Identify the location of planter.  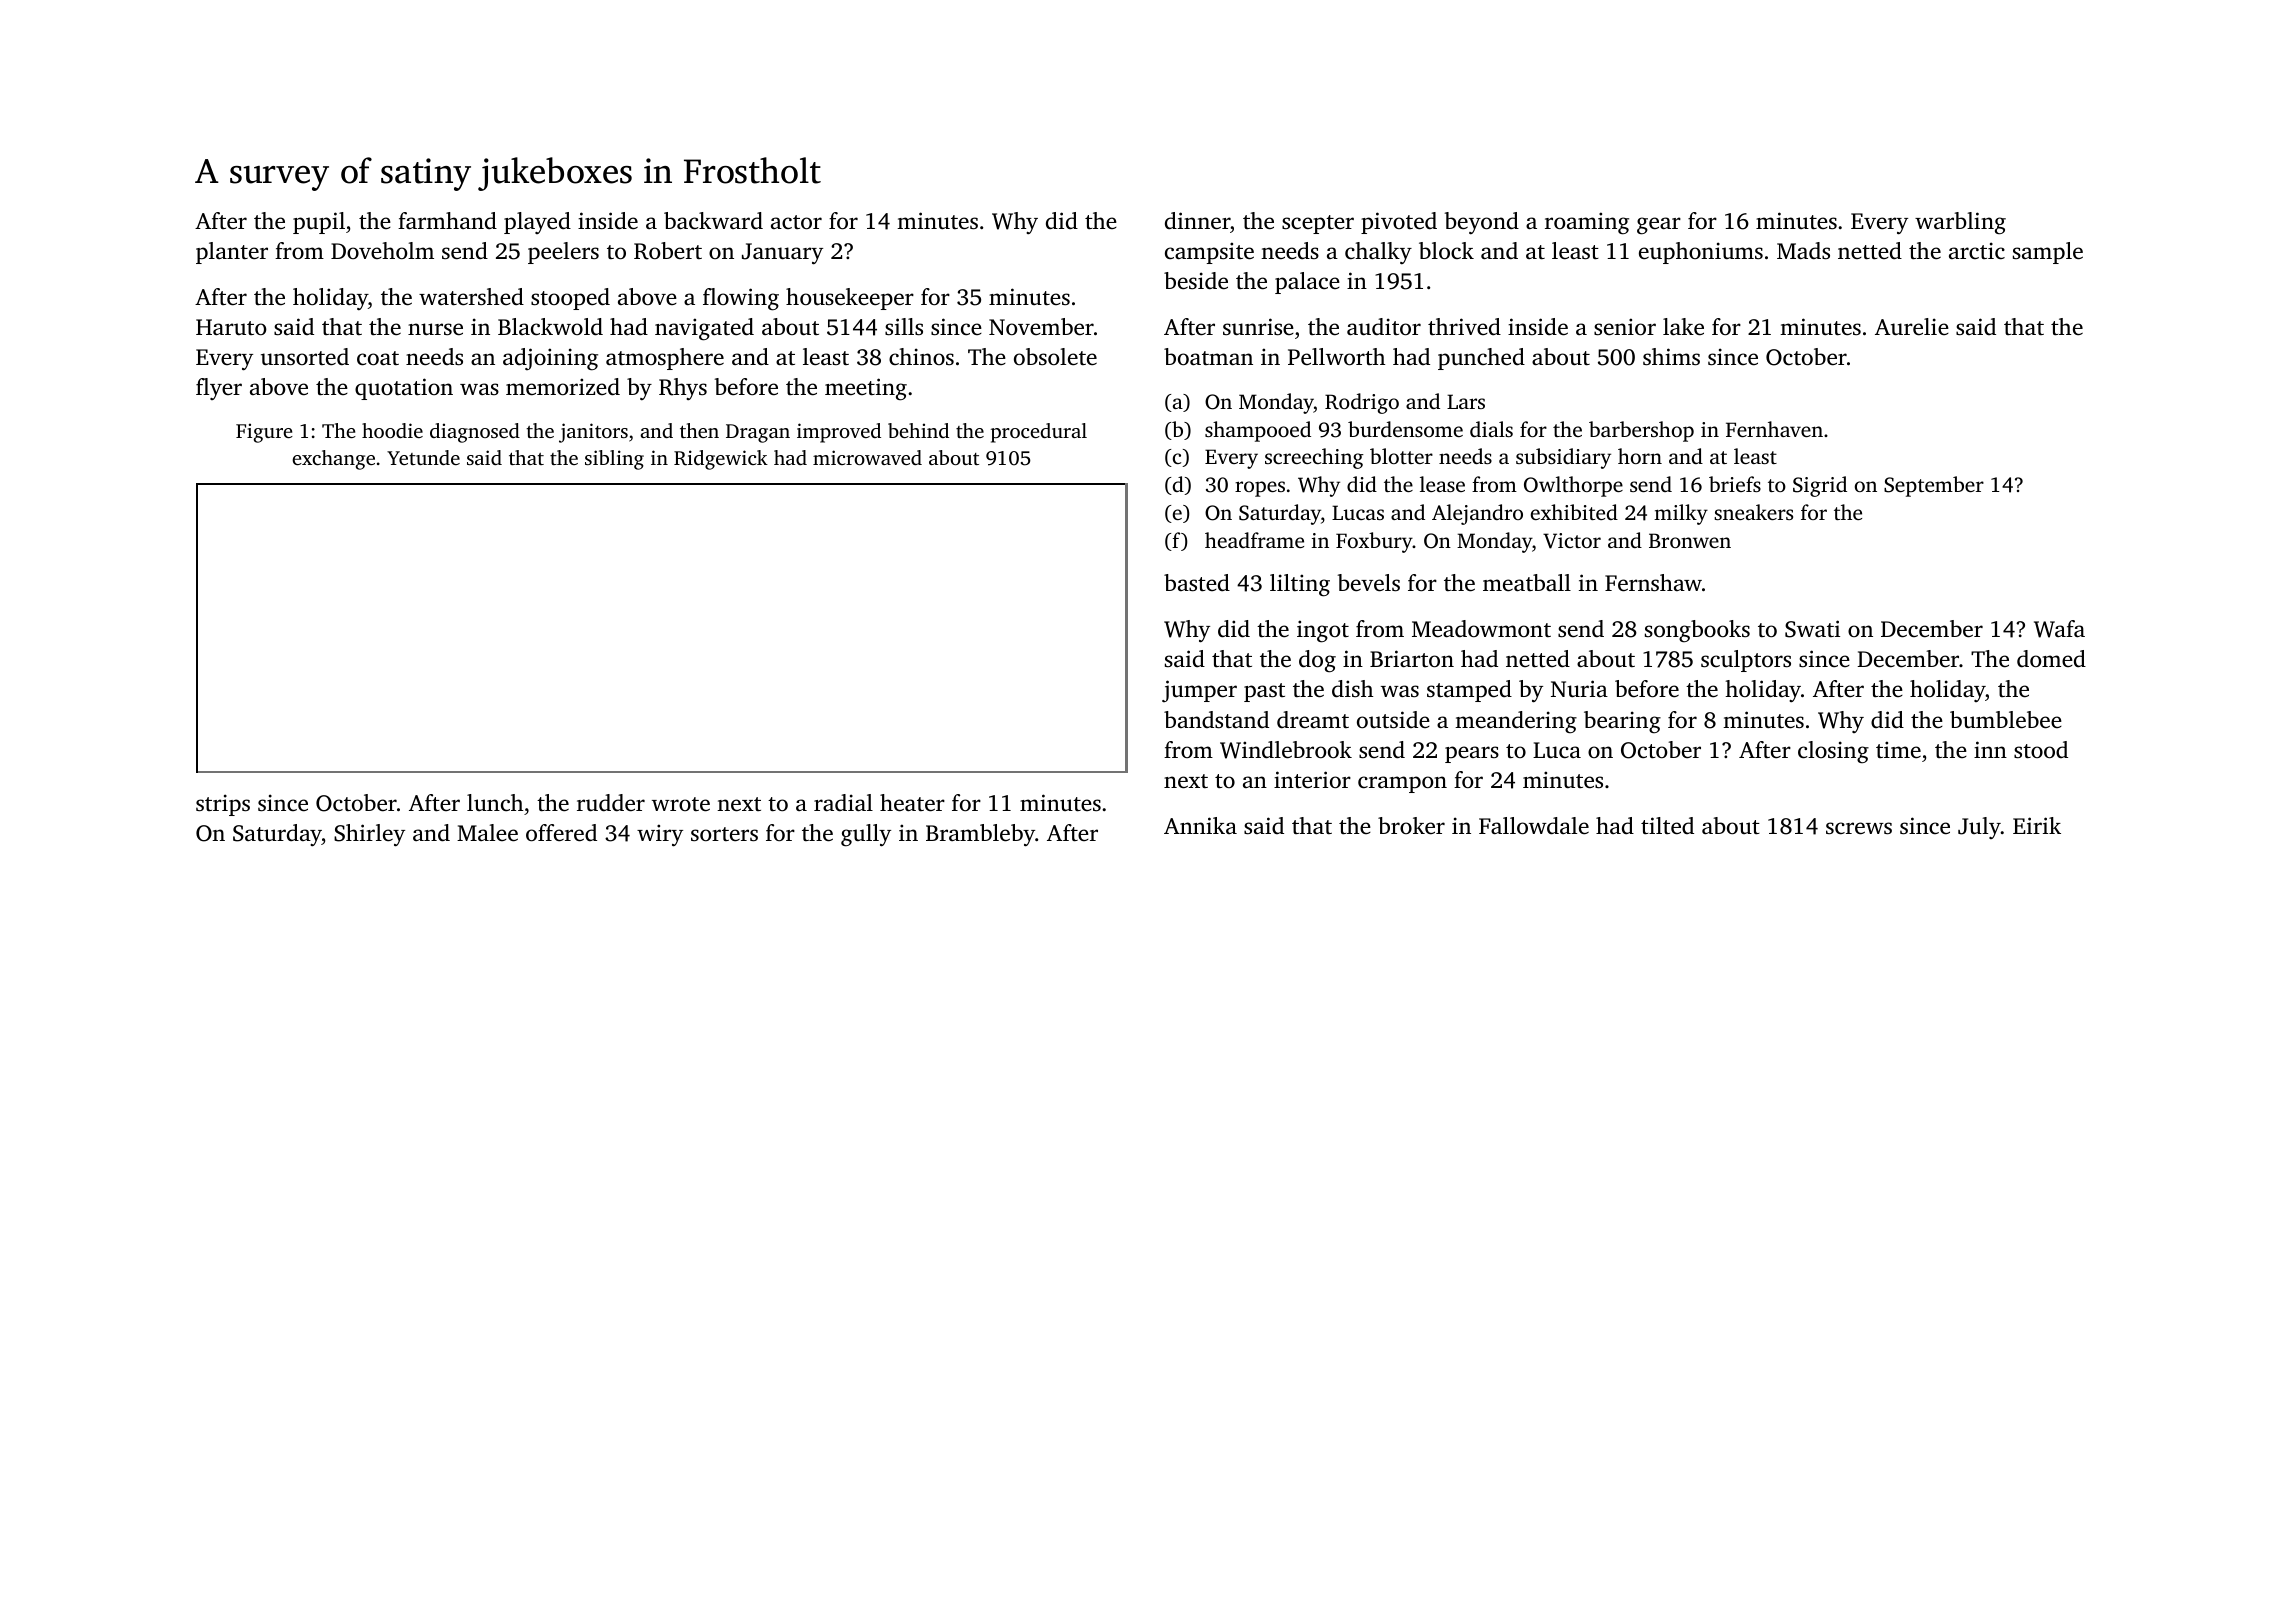
(232, 253).
